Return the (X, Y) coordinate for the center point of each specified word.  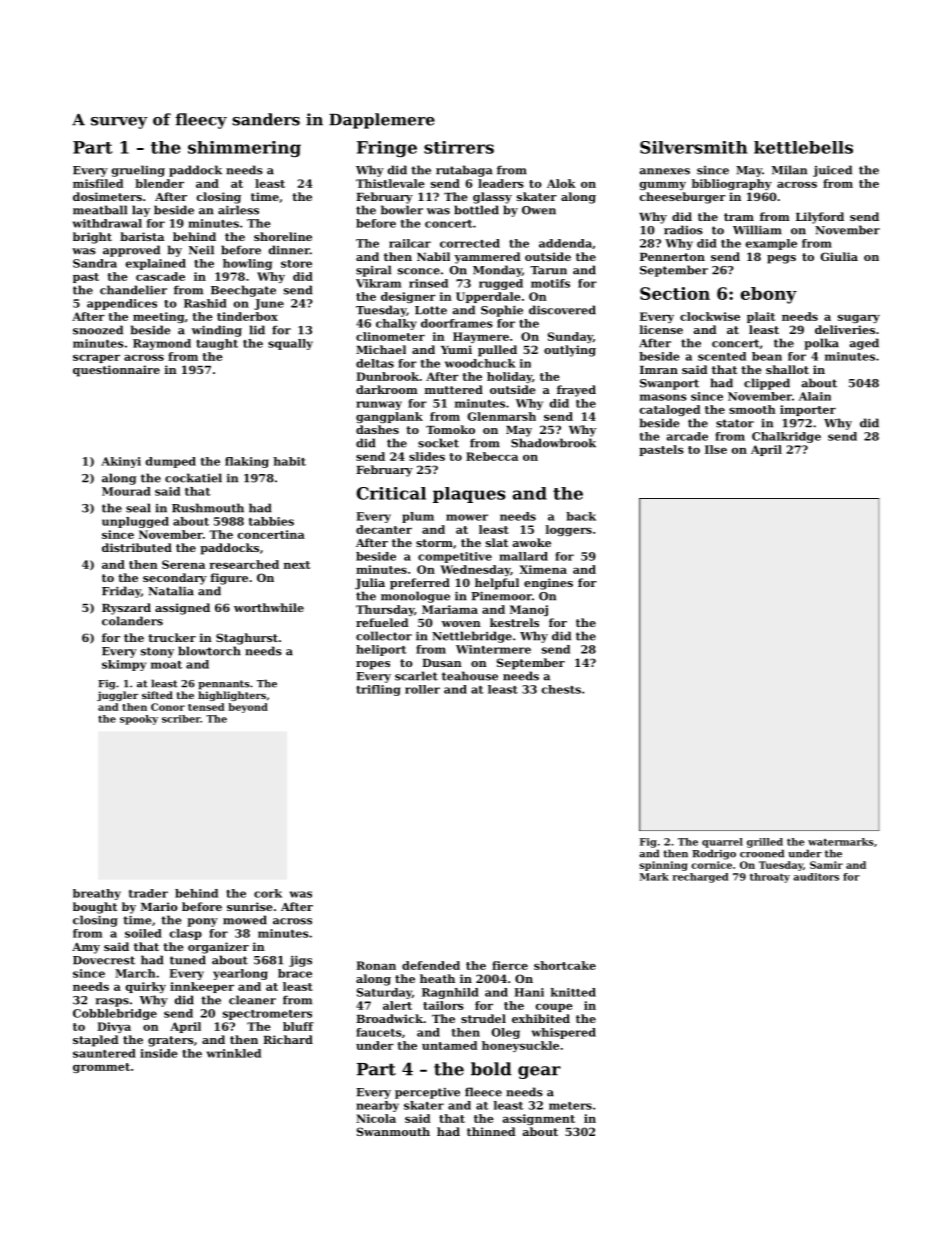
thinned (491, 1131)
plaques (469, 495)
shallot (787, 369)
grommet (101, 1068)
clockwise (710, 316)
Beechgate (243, 291)
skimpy (124, 665)
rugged (501, 284)
